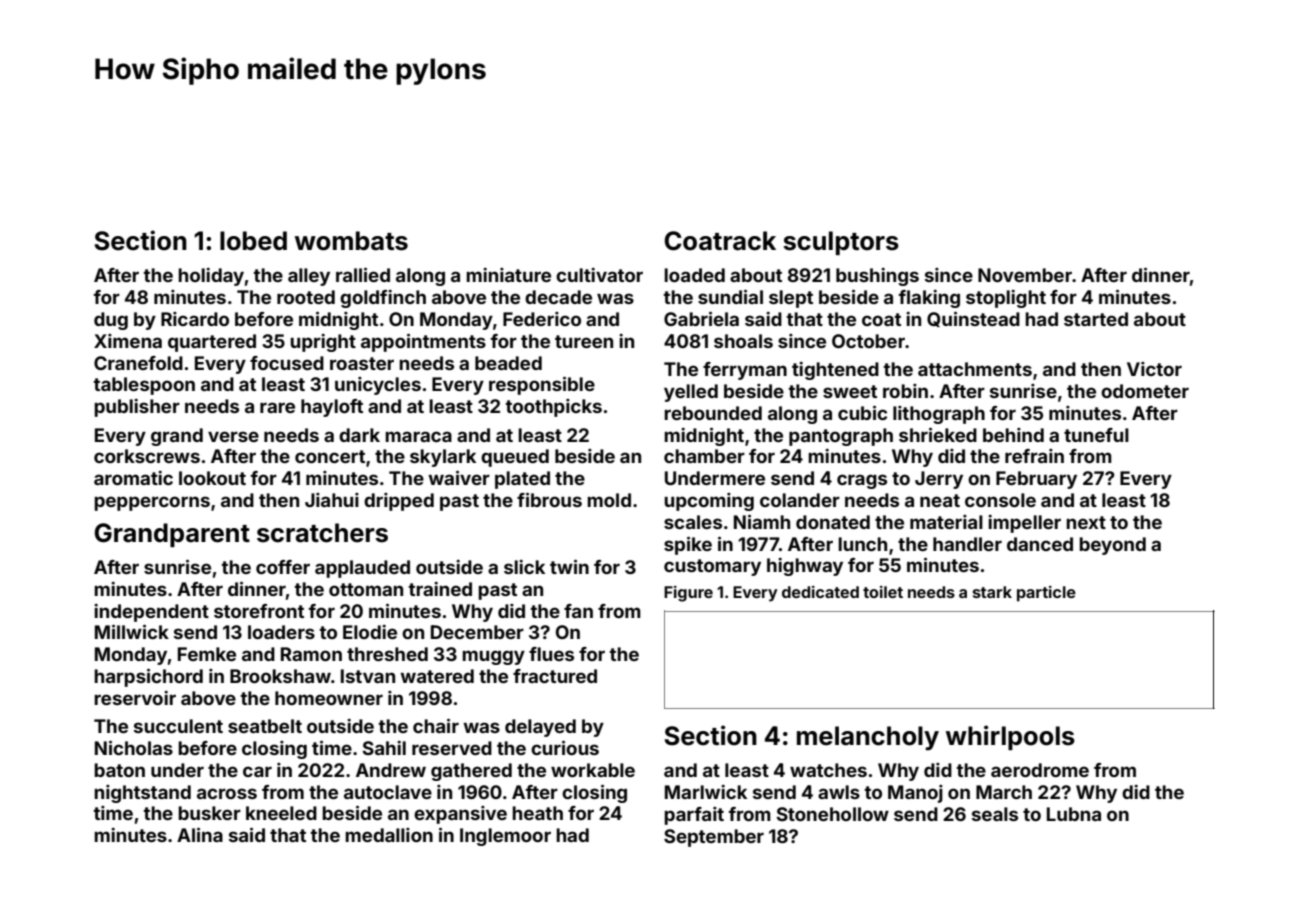  I want to click on sculptors, so click(841, 243).
